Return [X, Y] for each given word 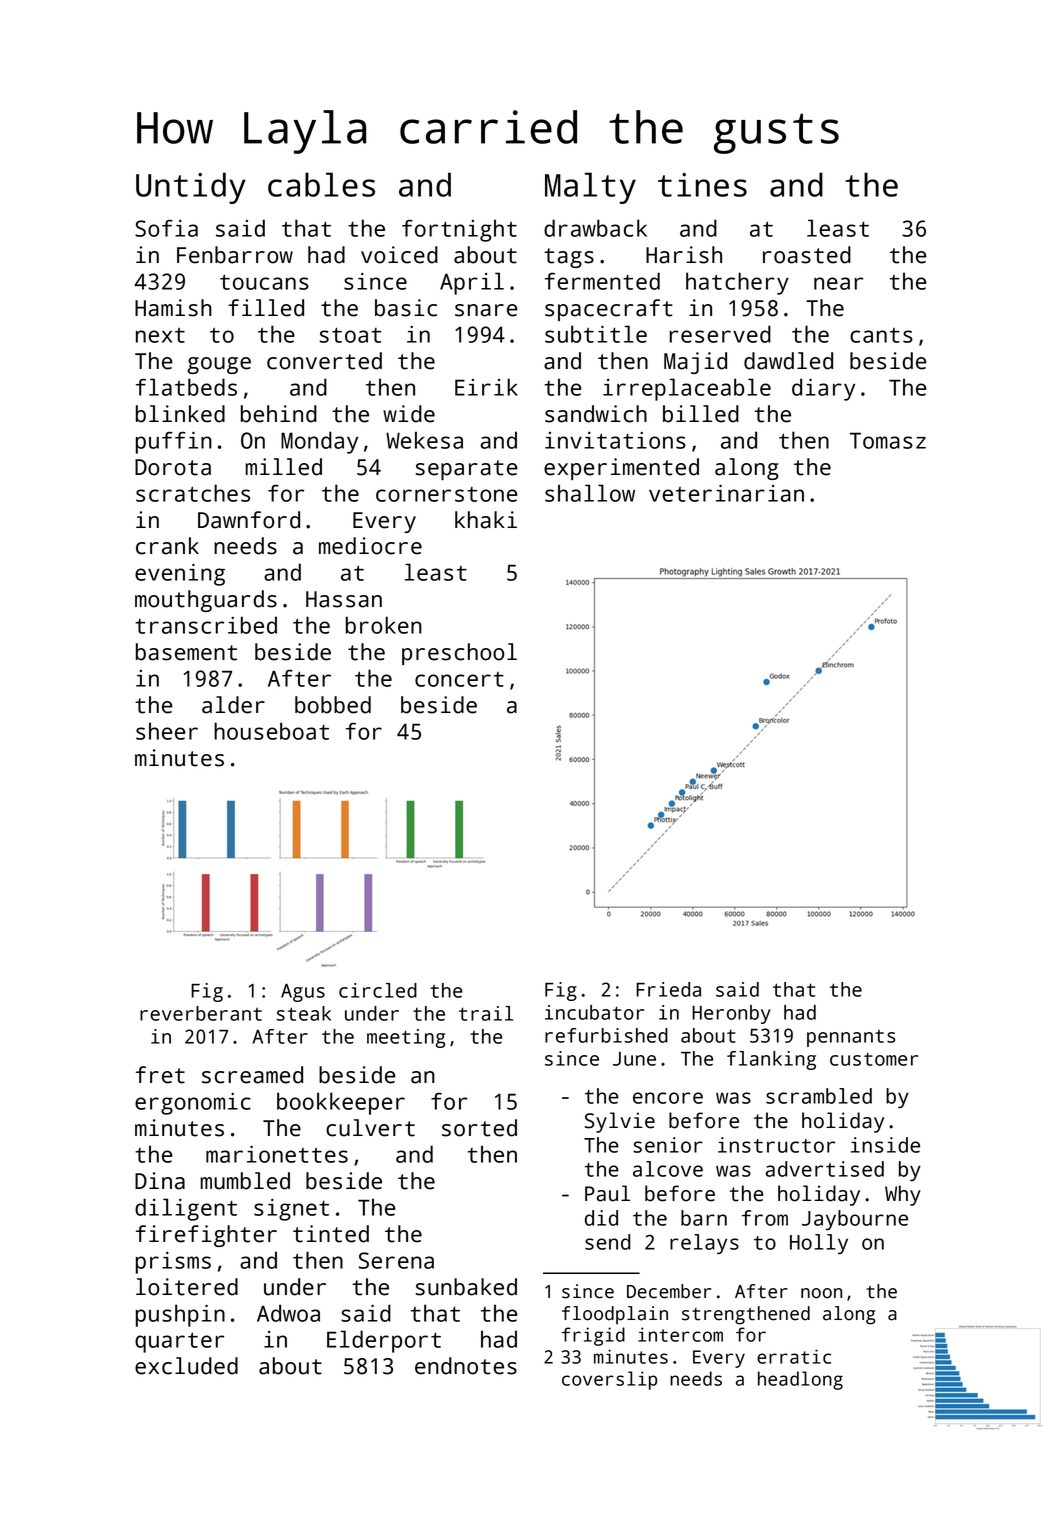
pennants [851, 1038]
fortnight [459, 230]
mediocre [370, 546]
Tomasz [888, 440]
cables [321, 184]
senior [668, 1145]
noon [821, 1293]
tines [702, 185]
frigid [593, 1336]
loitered [187, 1287]
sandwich [596, 414]
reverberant [201, 1013]
